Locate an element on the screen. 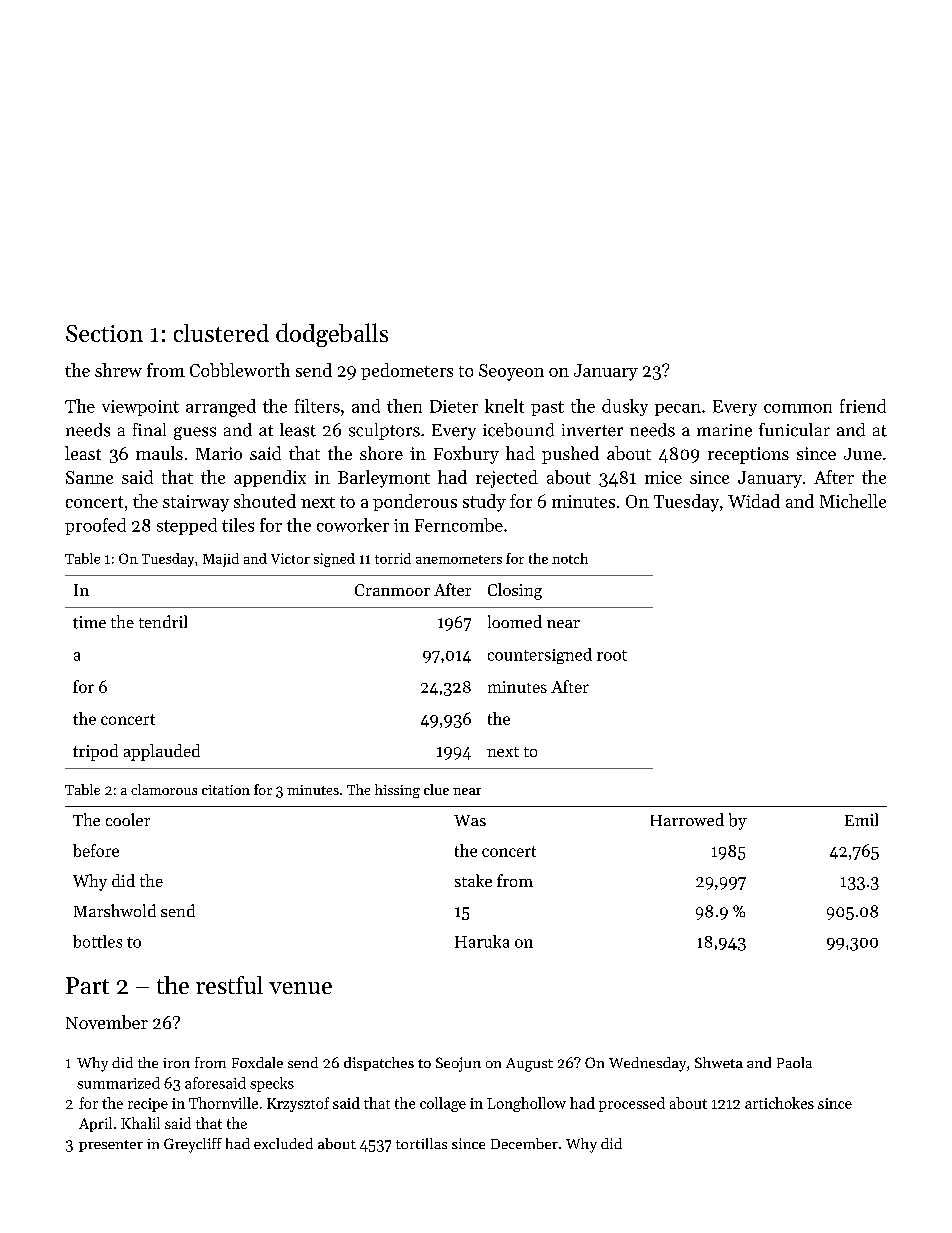  root is located at coordinates (612, 655).
